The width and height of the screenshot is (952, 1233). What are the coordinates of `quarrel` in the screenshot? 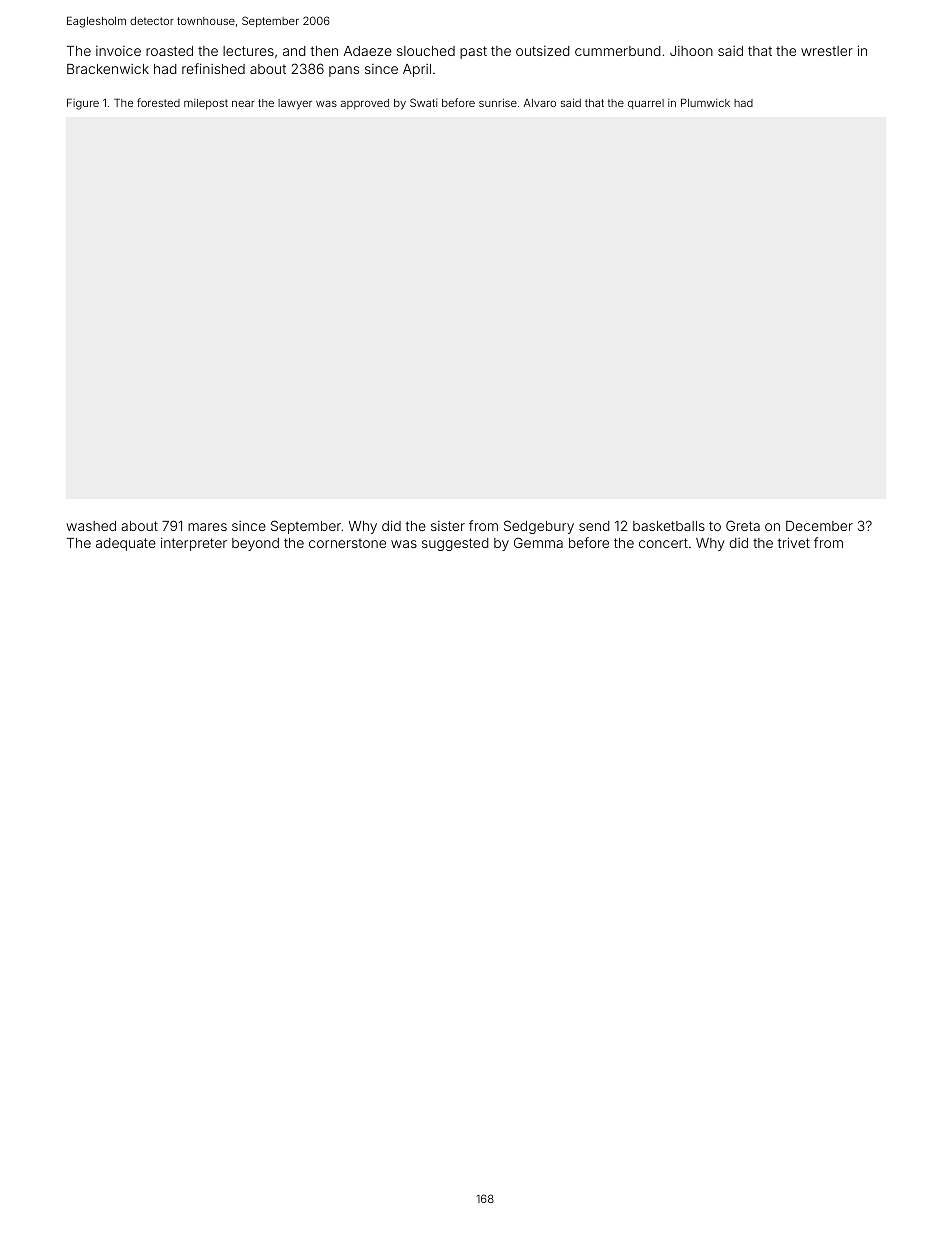 It's located at (646, 104).
